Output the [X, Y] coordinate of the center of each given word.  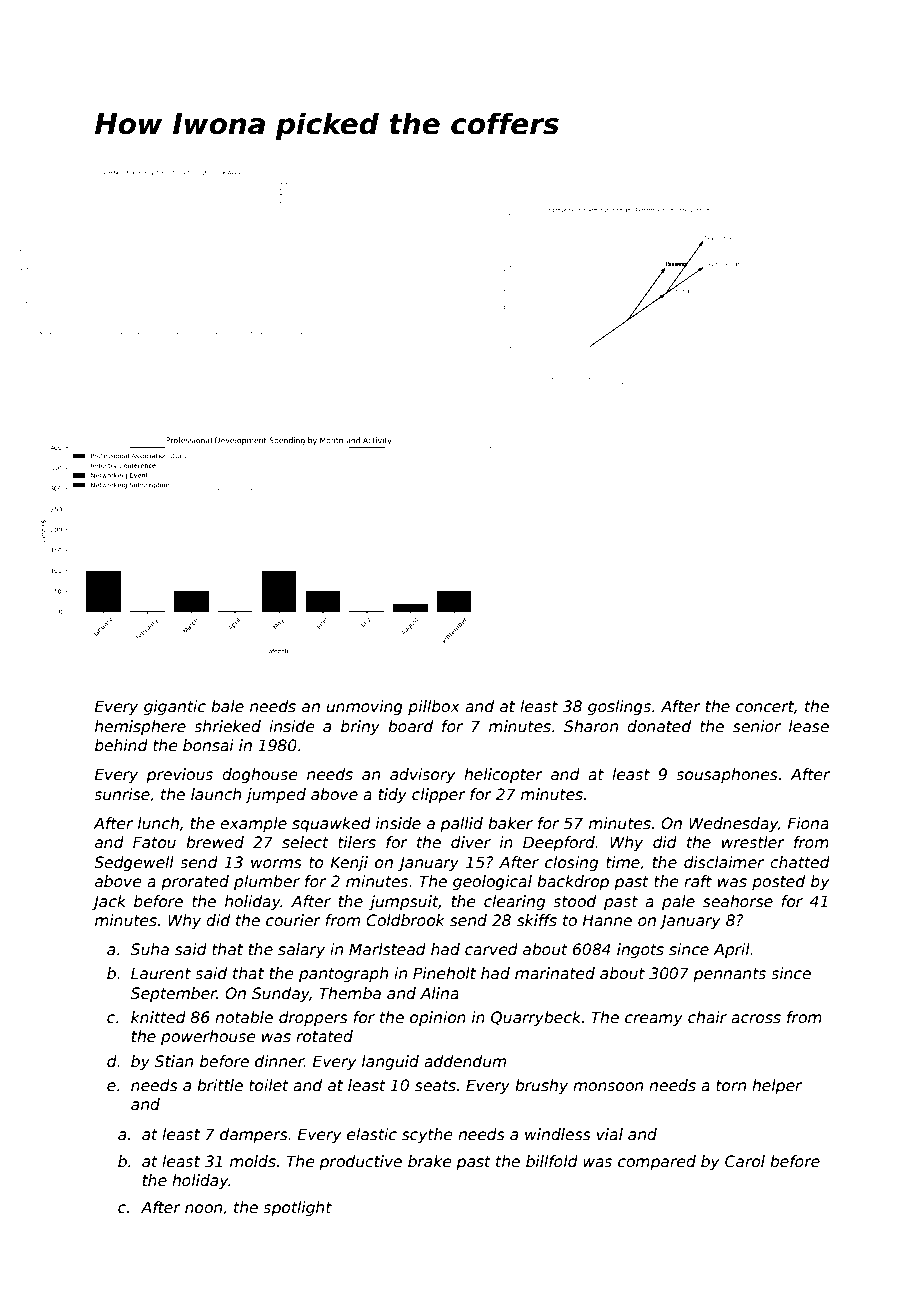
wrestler [753, 842]
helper [777, 1086]
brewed [215, 842]
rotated [324, 1036]
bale [227, 706]
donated [659, 726]
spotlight [297, 1208]
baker [510, 823]
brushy [541, 1086]
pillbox [434, 707]
